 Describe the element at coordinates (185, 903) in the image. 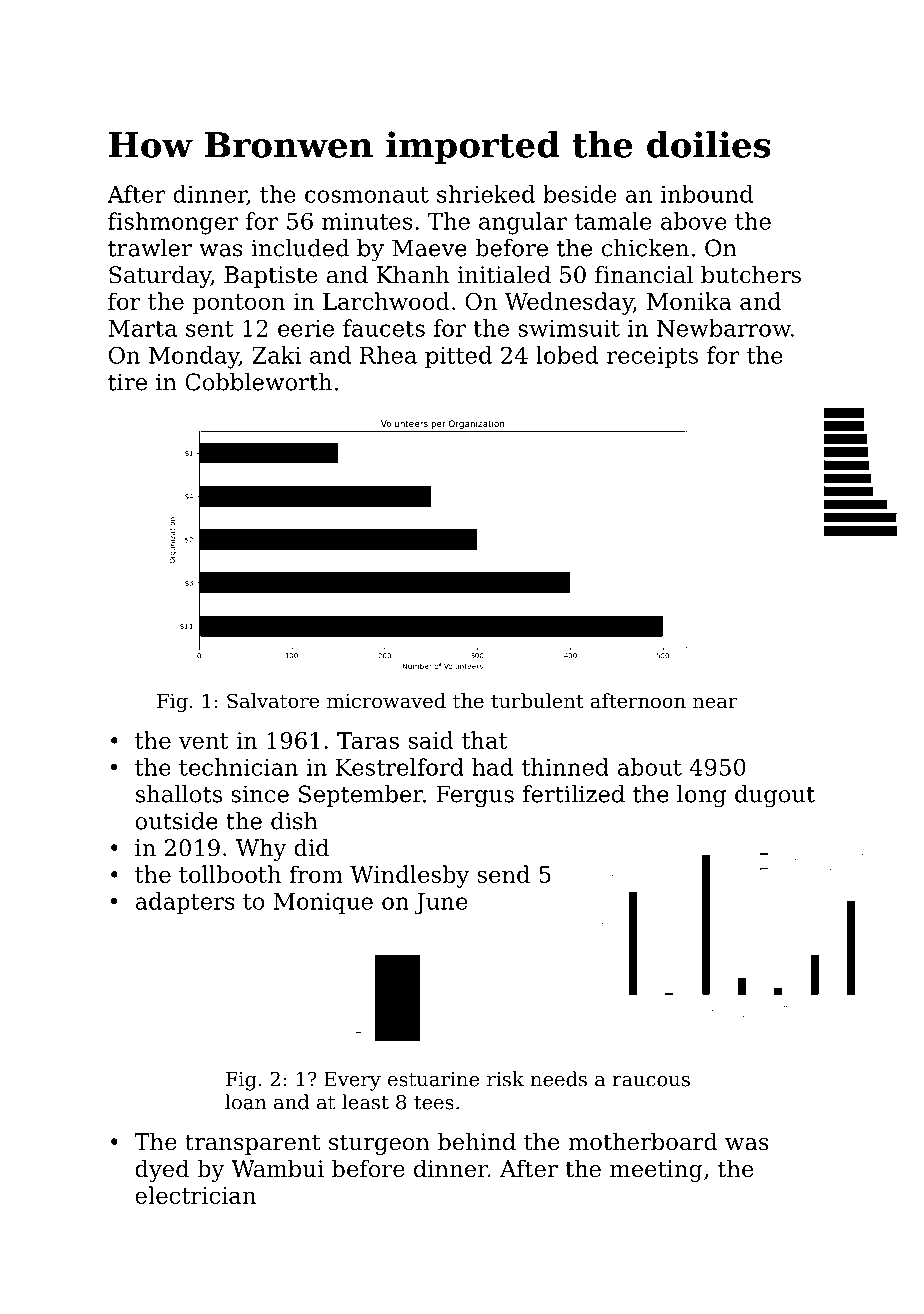

I see `adapters` at that location.
